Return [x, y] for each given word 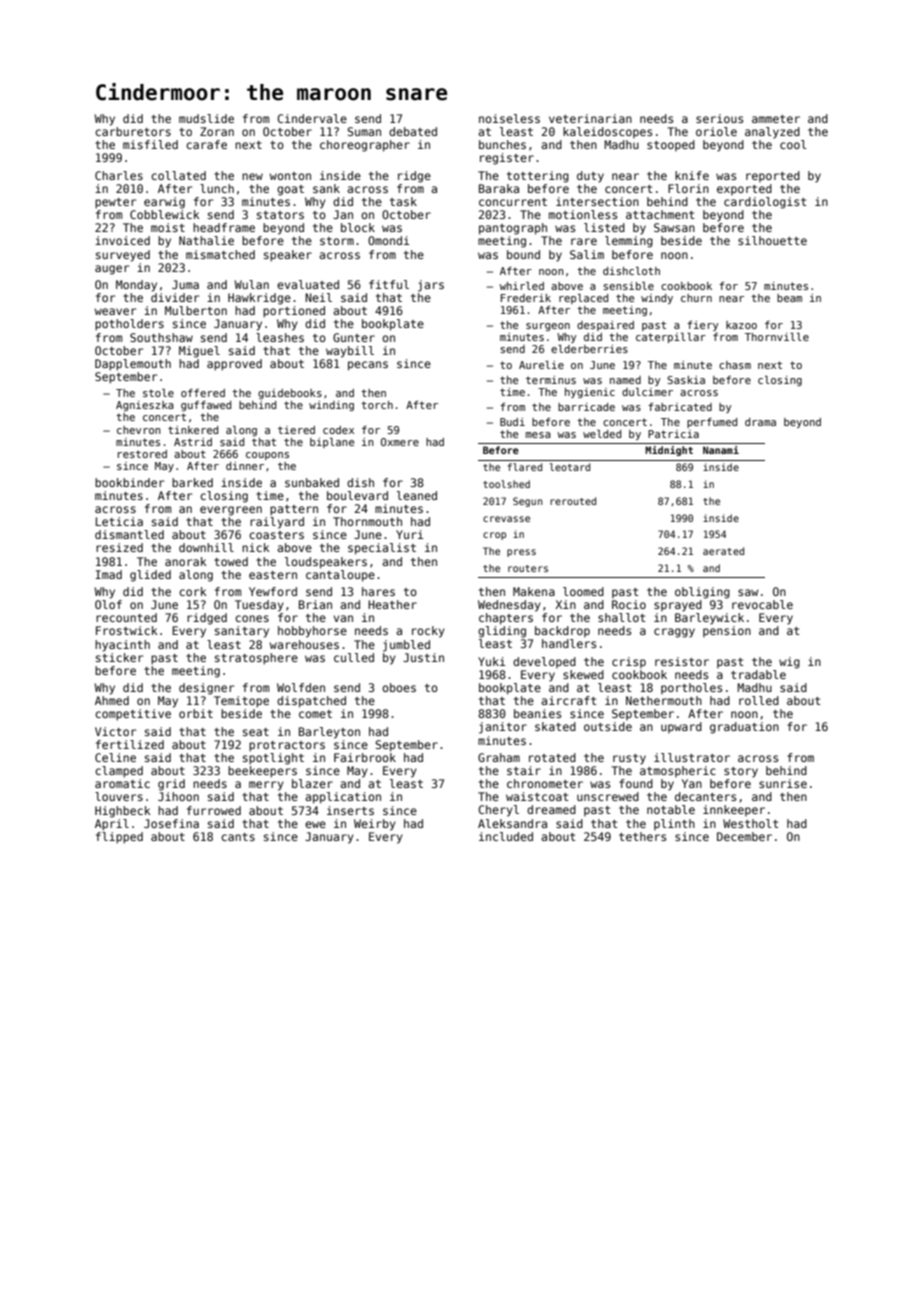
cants [238, 837]
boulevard [357, 495]
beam [789, 298]
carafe [206, 144]
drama [760, 422]
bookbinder [129, 482]
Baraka [499, 188]
